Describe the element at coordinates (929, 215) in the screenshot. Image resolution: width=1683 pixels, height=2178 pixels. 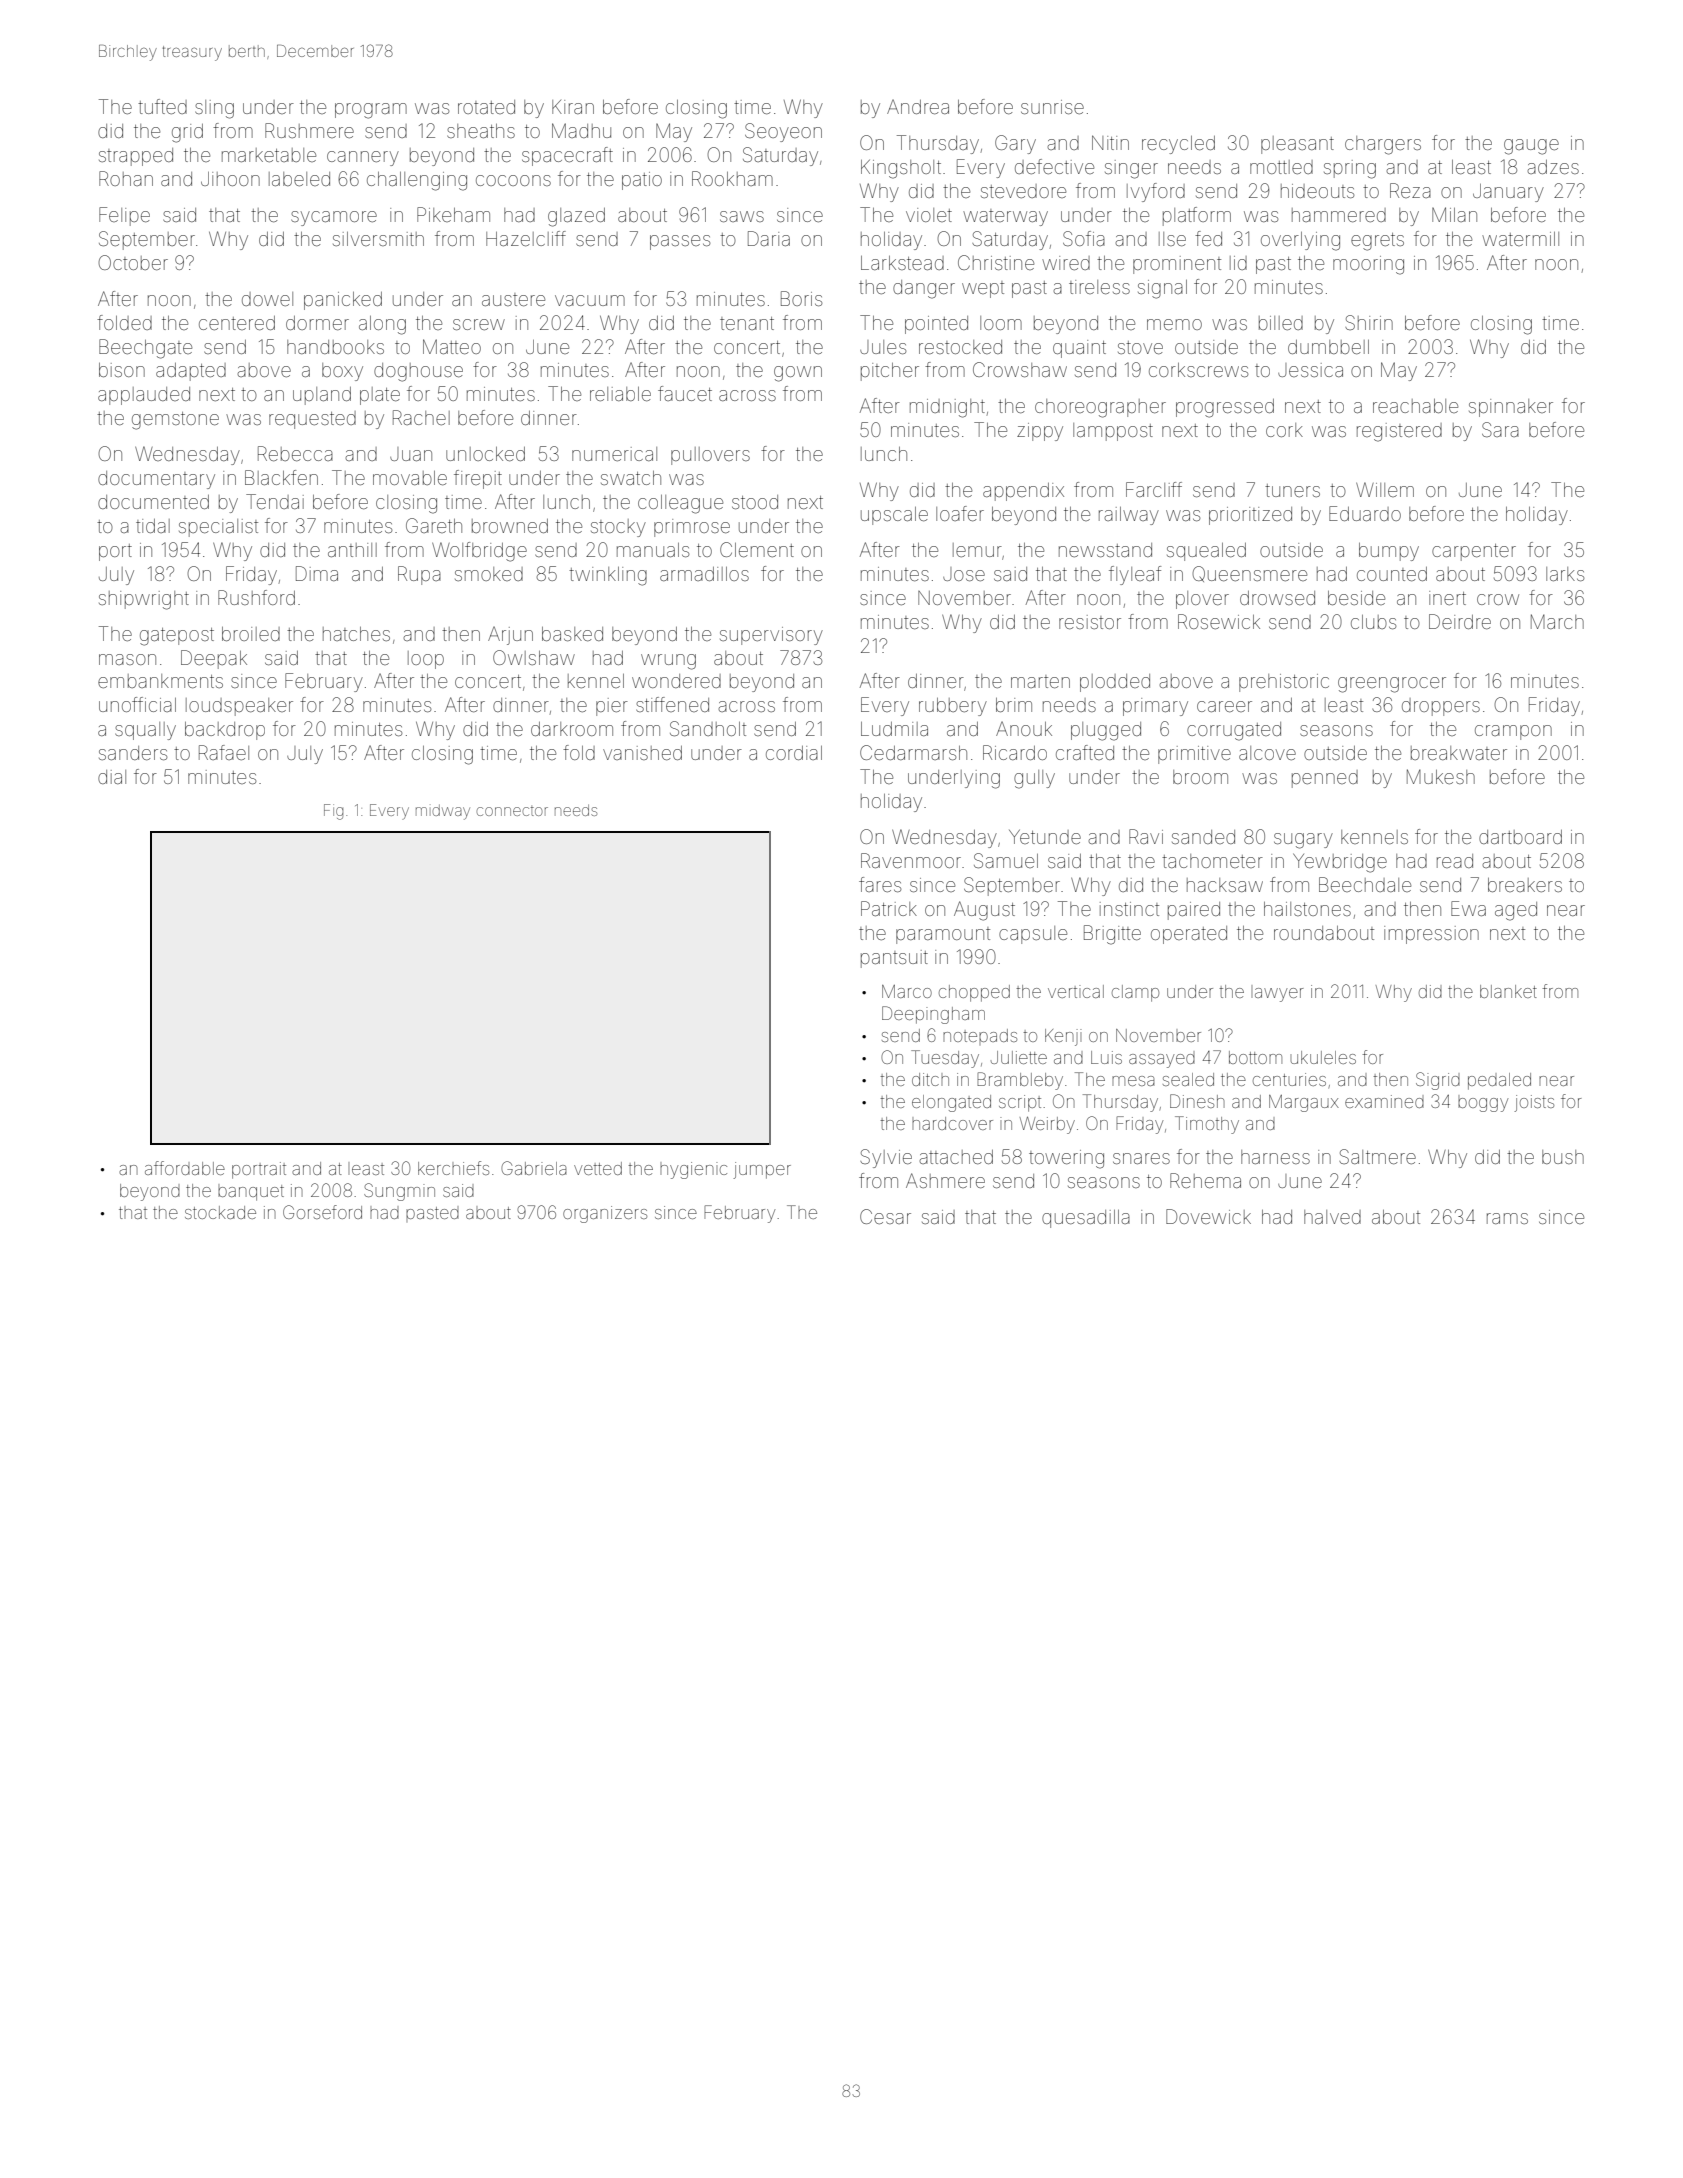
I see `violet` at that location.
